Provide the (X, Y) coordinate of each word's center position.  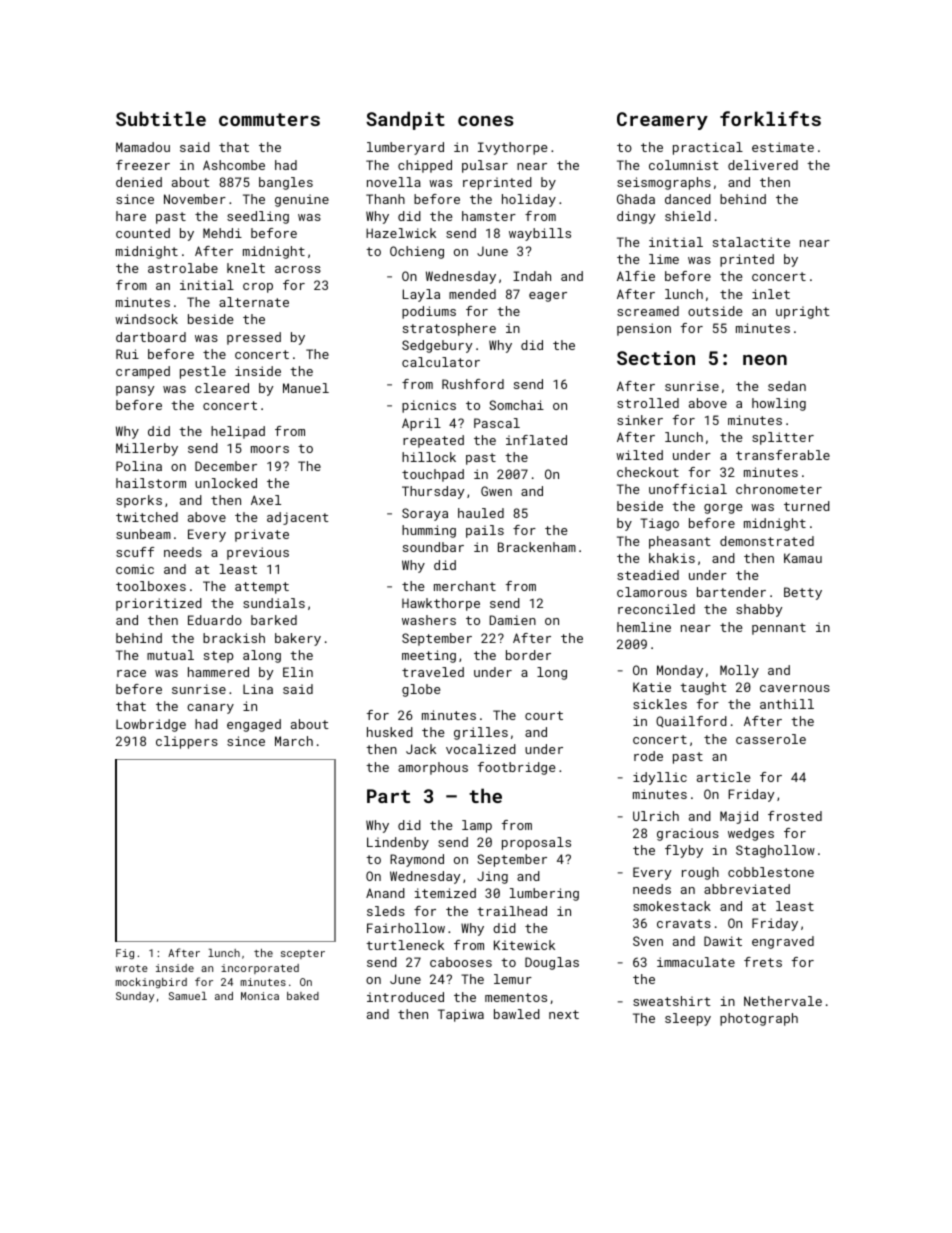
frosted (795, 816)
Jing (492, 877)
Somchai (516, 405)
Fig (125, 954)
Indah (532, 276)
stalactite (751, 242)
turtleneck (405, 945)
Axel (266, 500)
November (195, 199)
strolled (648, 403)
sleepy (688, 1019)
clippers (187, 742)
